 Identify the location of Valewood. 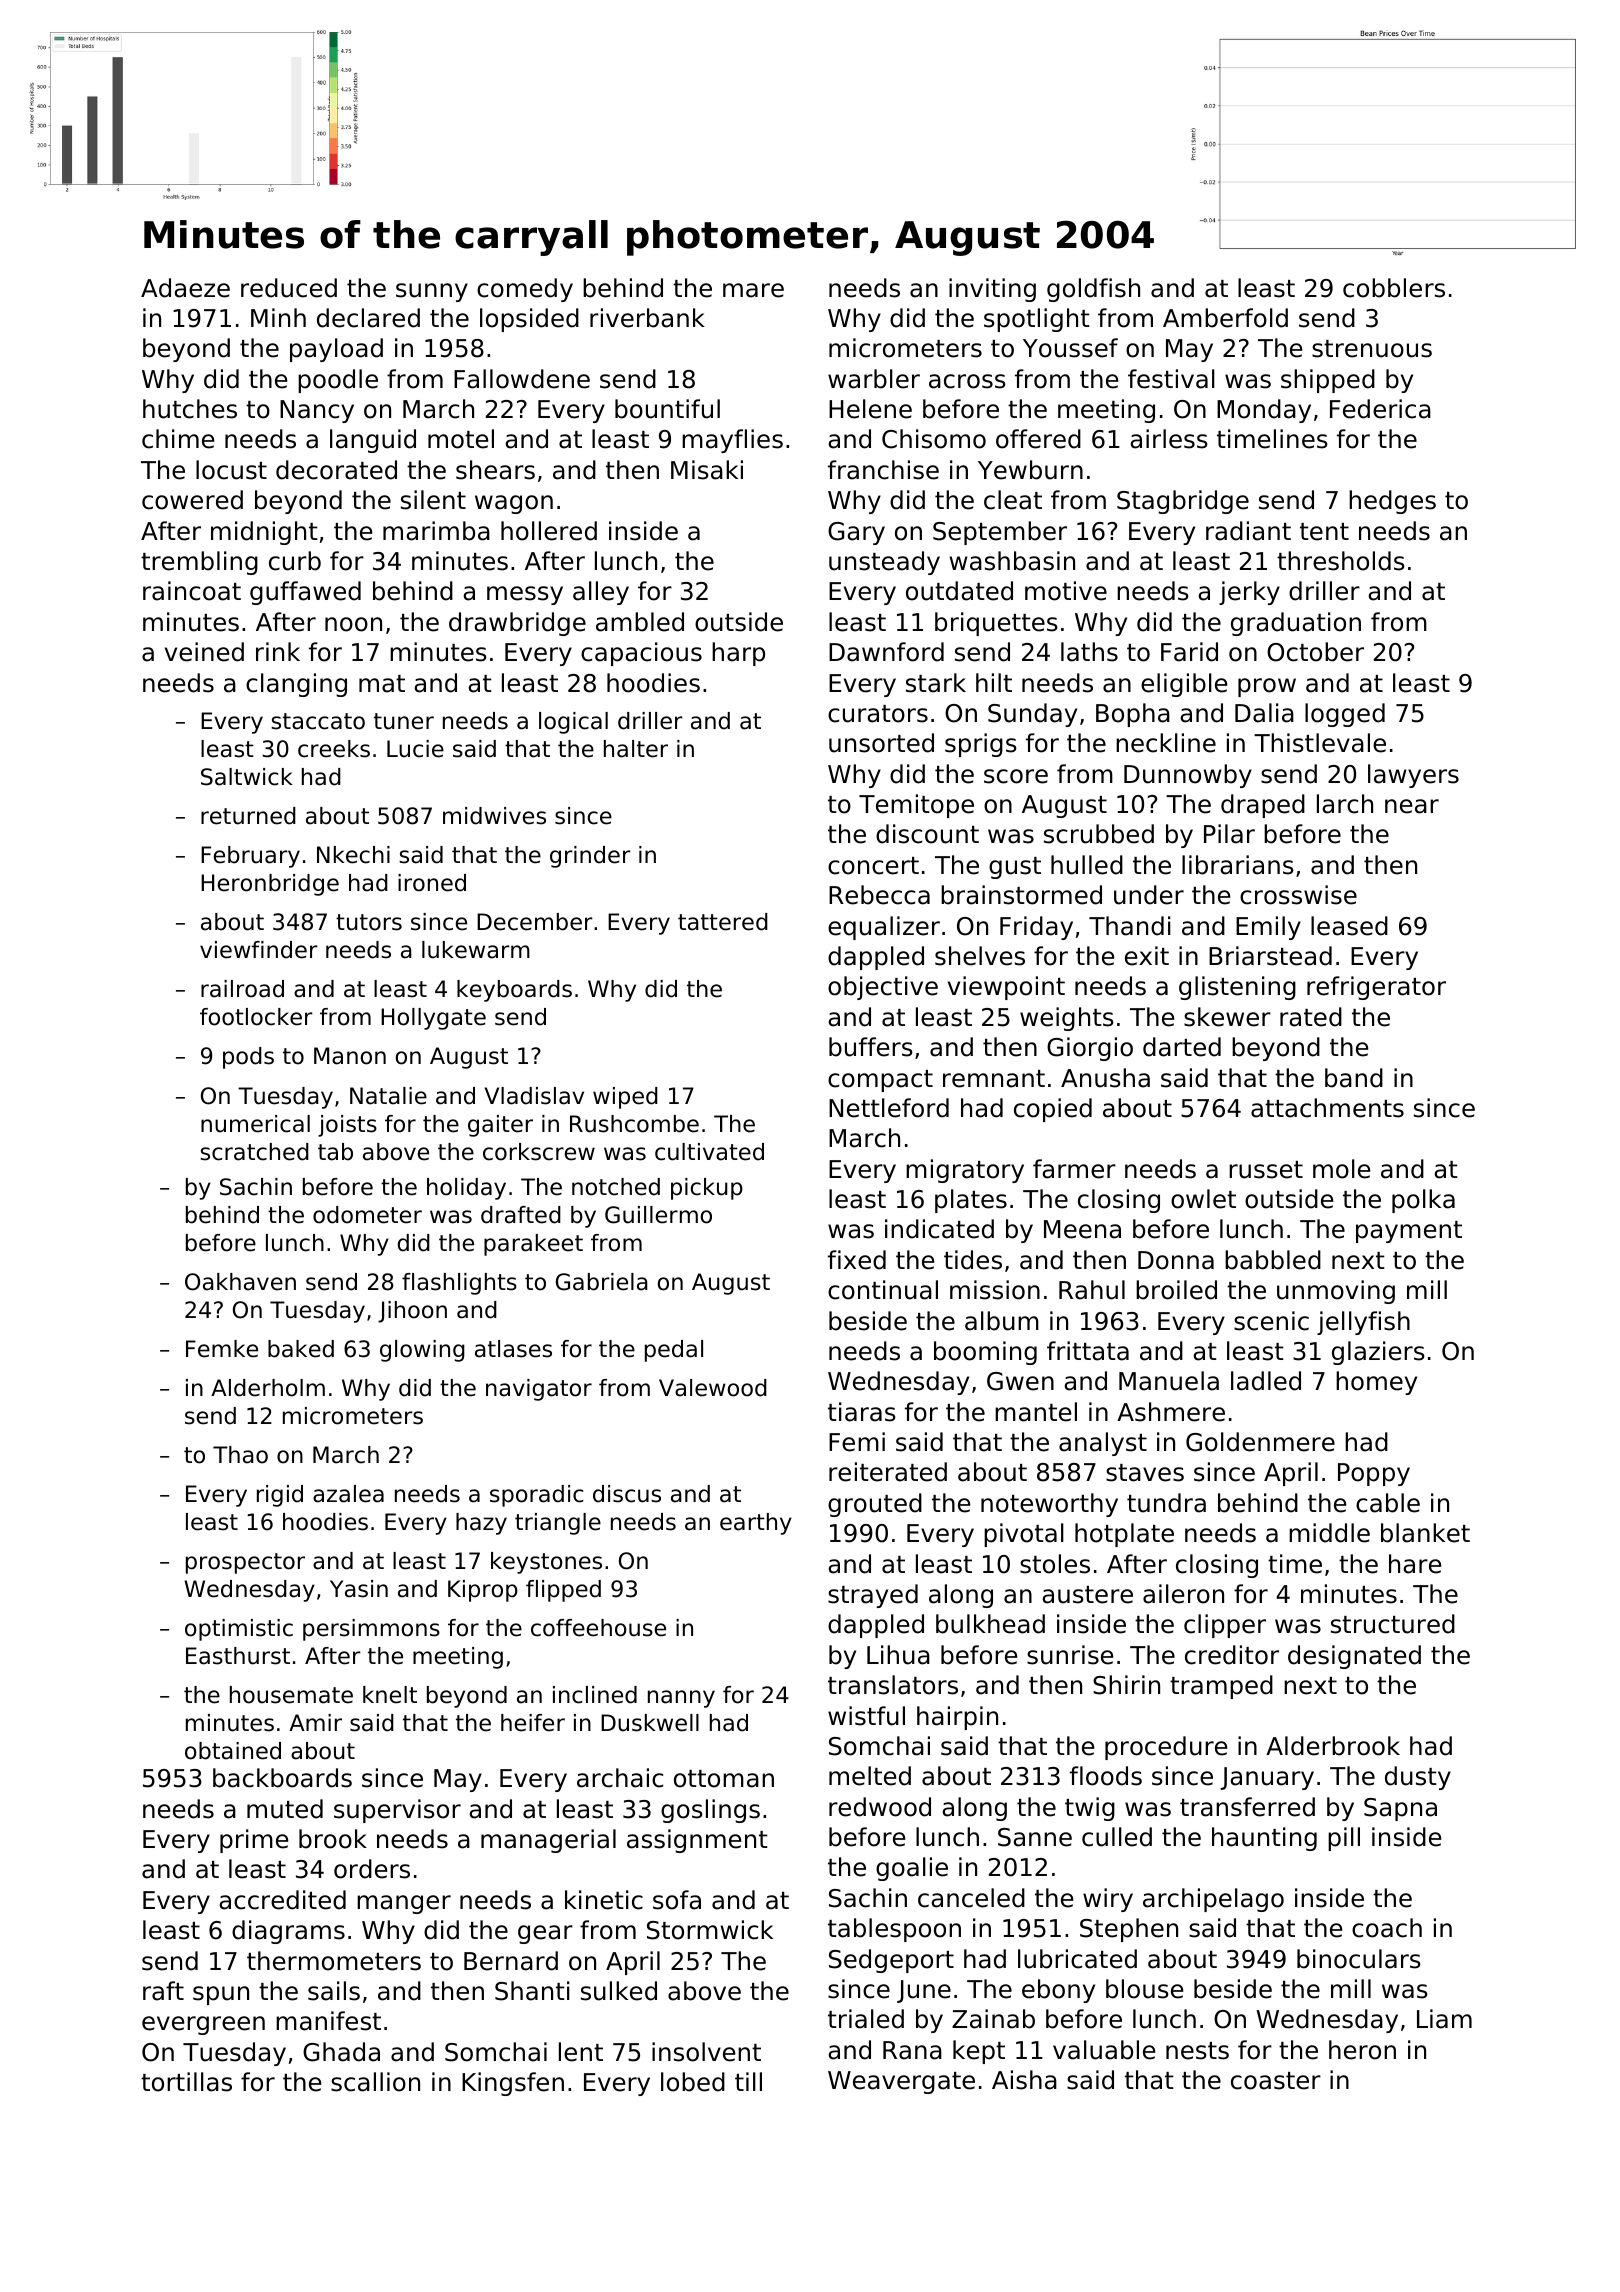
(713, 1388).
